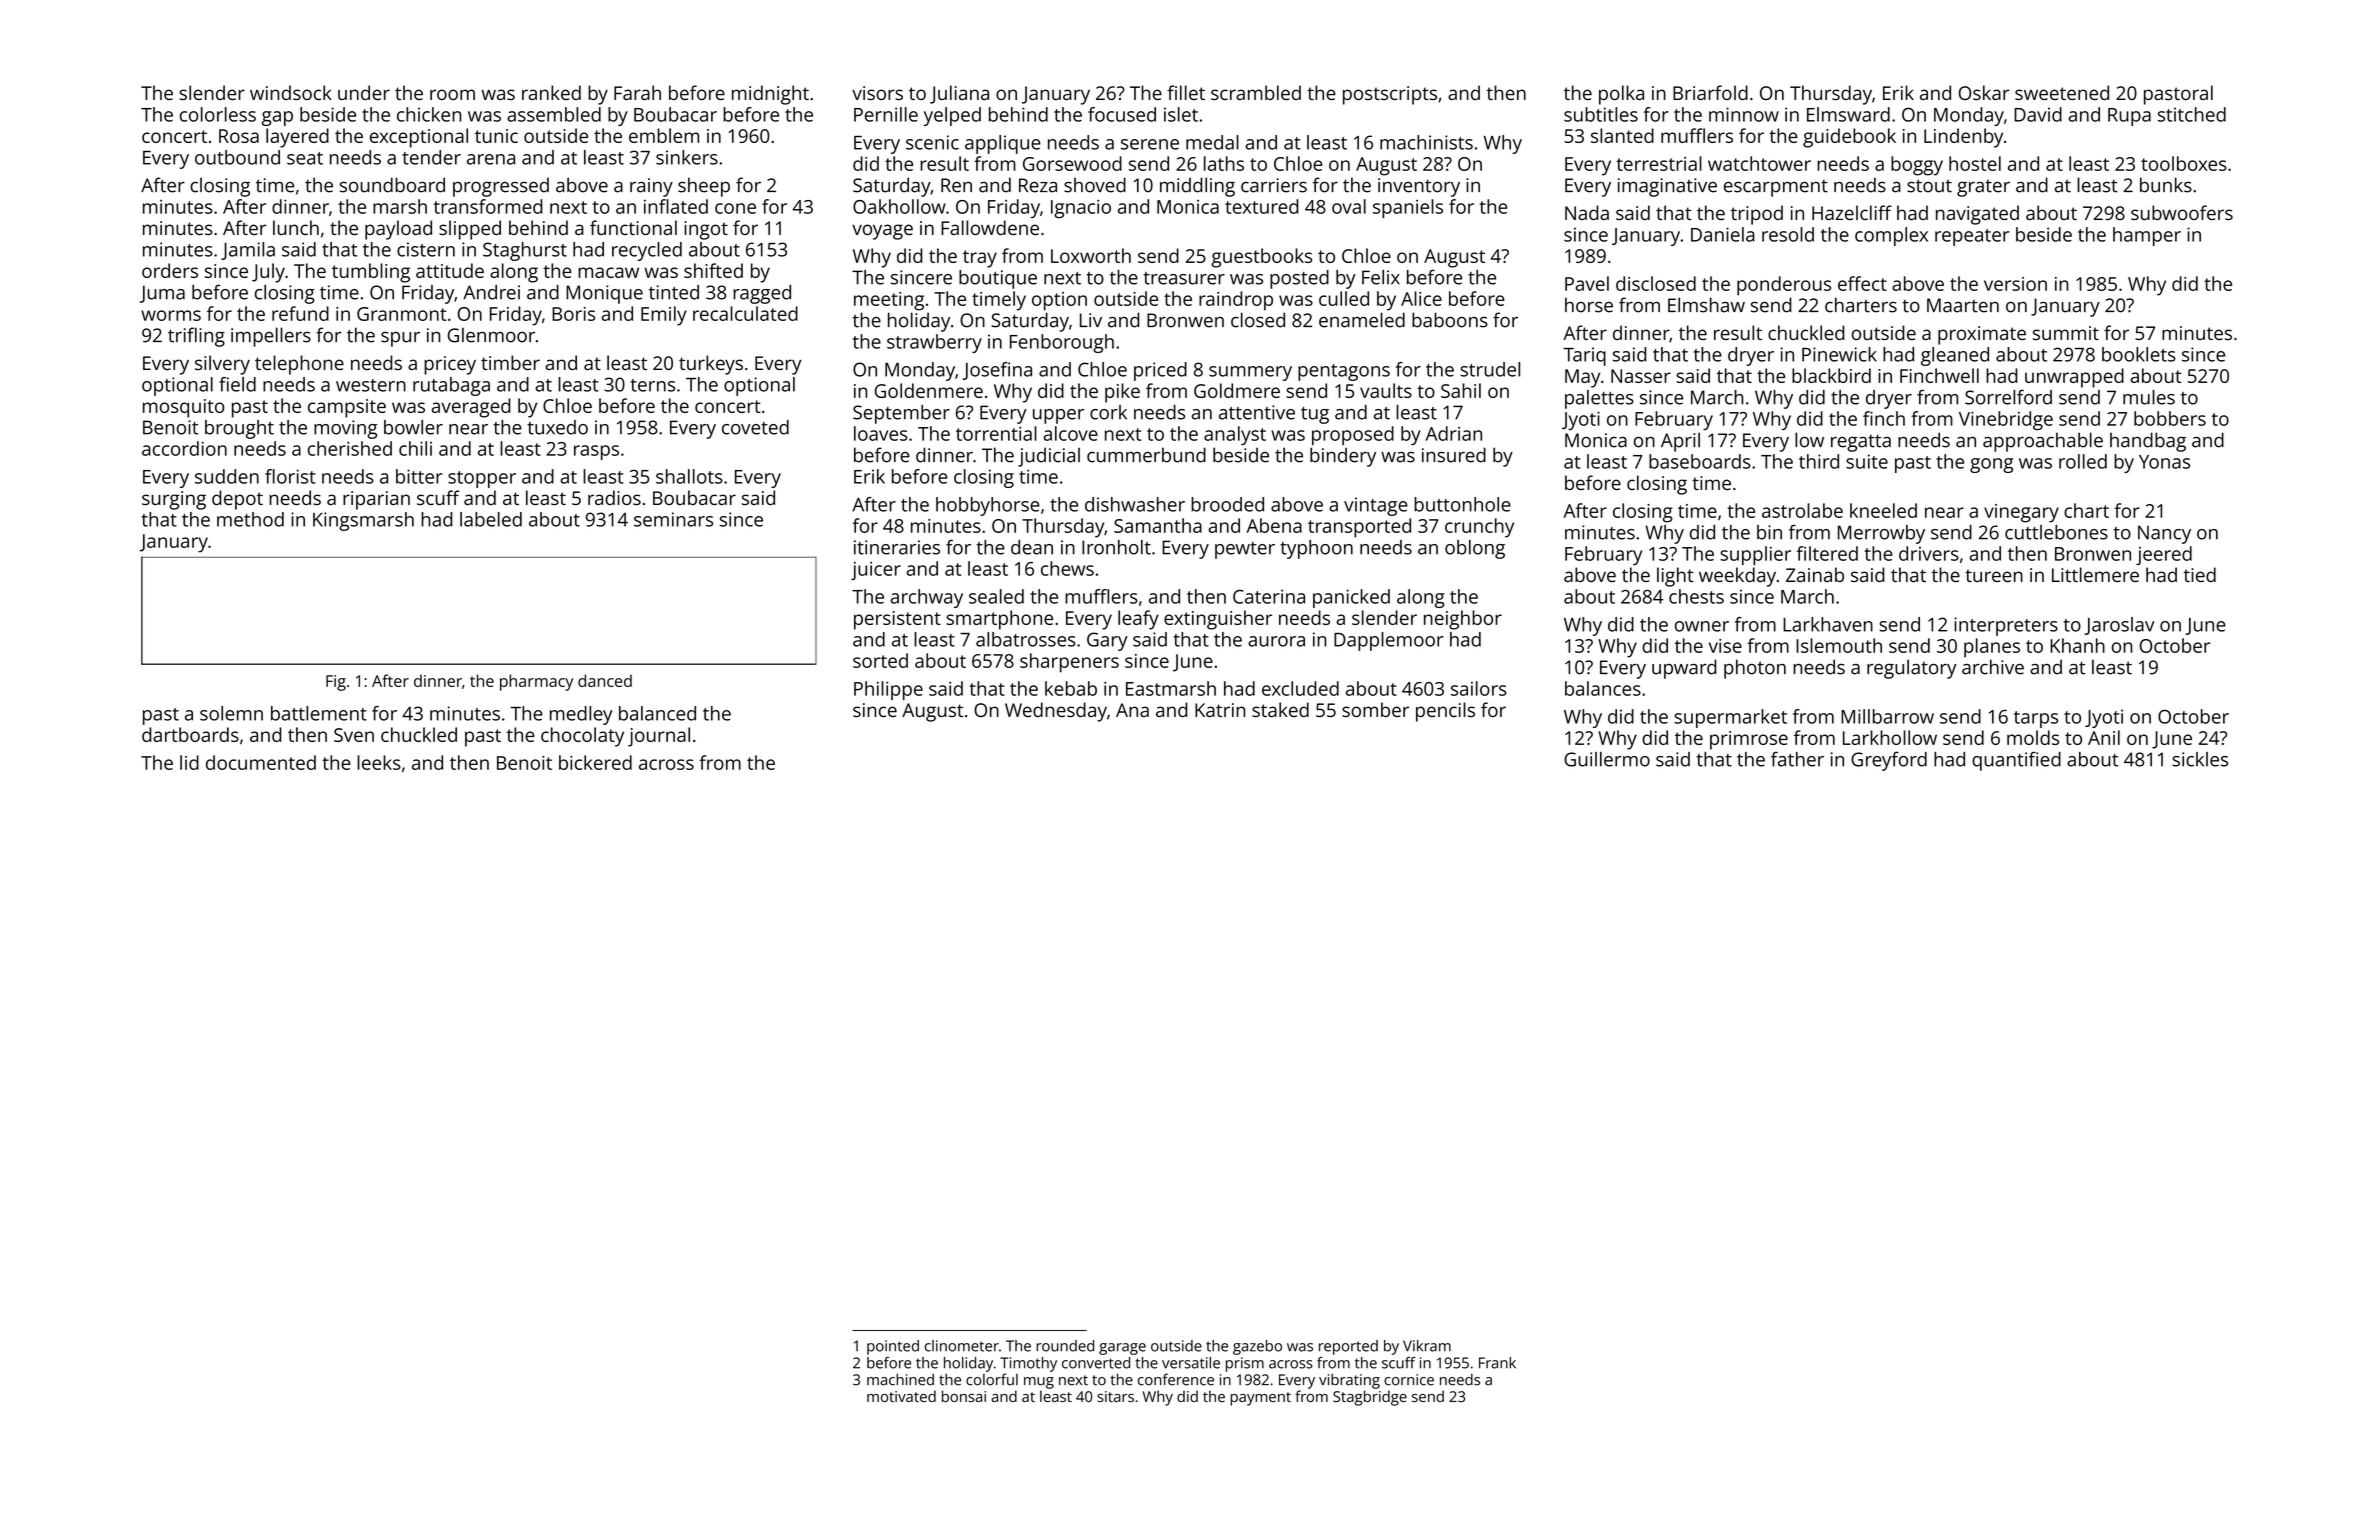  What do you see at coordinates (1256, 92) in the screenshot?
I see `scrambled` at bounding box center [1256, 92].
